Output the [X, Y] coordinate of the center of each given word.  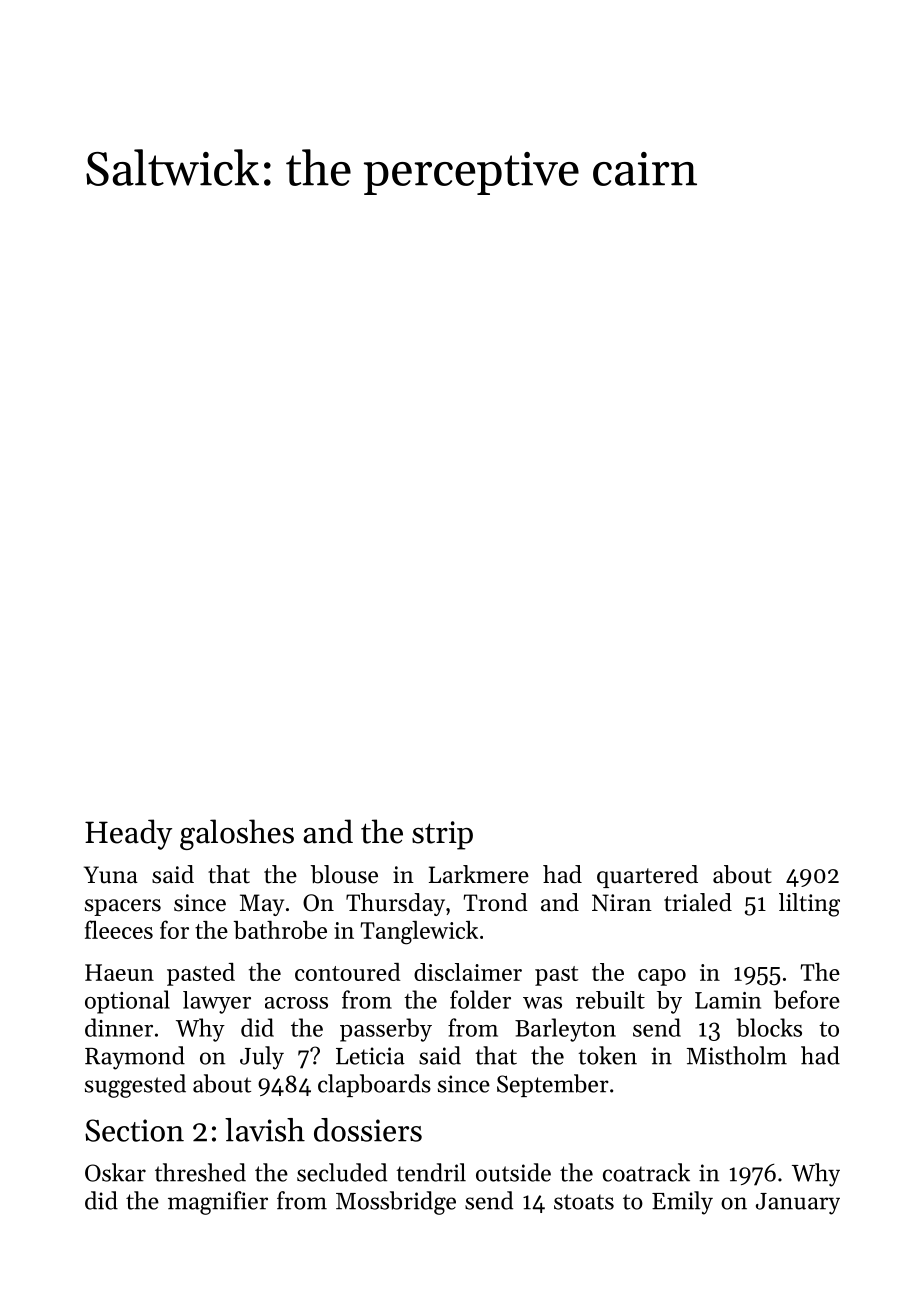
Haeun [119, 972]
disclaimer [468, 972]
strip [442, 835]
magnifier [218, 1203]
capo [662, 977]
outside [513, 1172]
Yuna [111, 875]
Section [134, 1130]
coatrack [646, 1172]
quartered [647, 876]
